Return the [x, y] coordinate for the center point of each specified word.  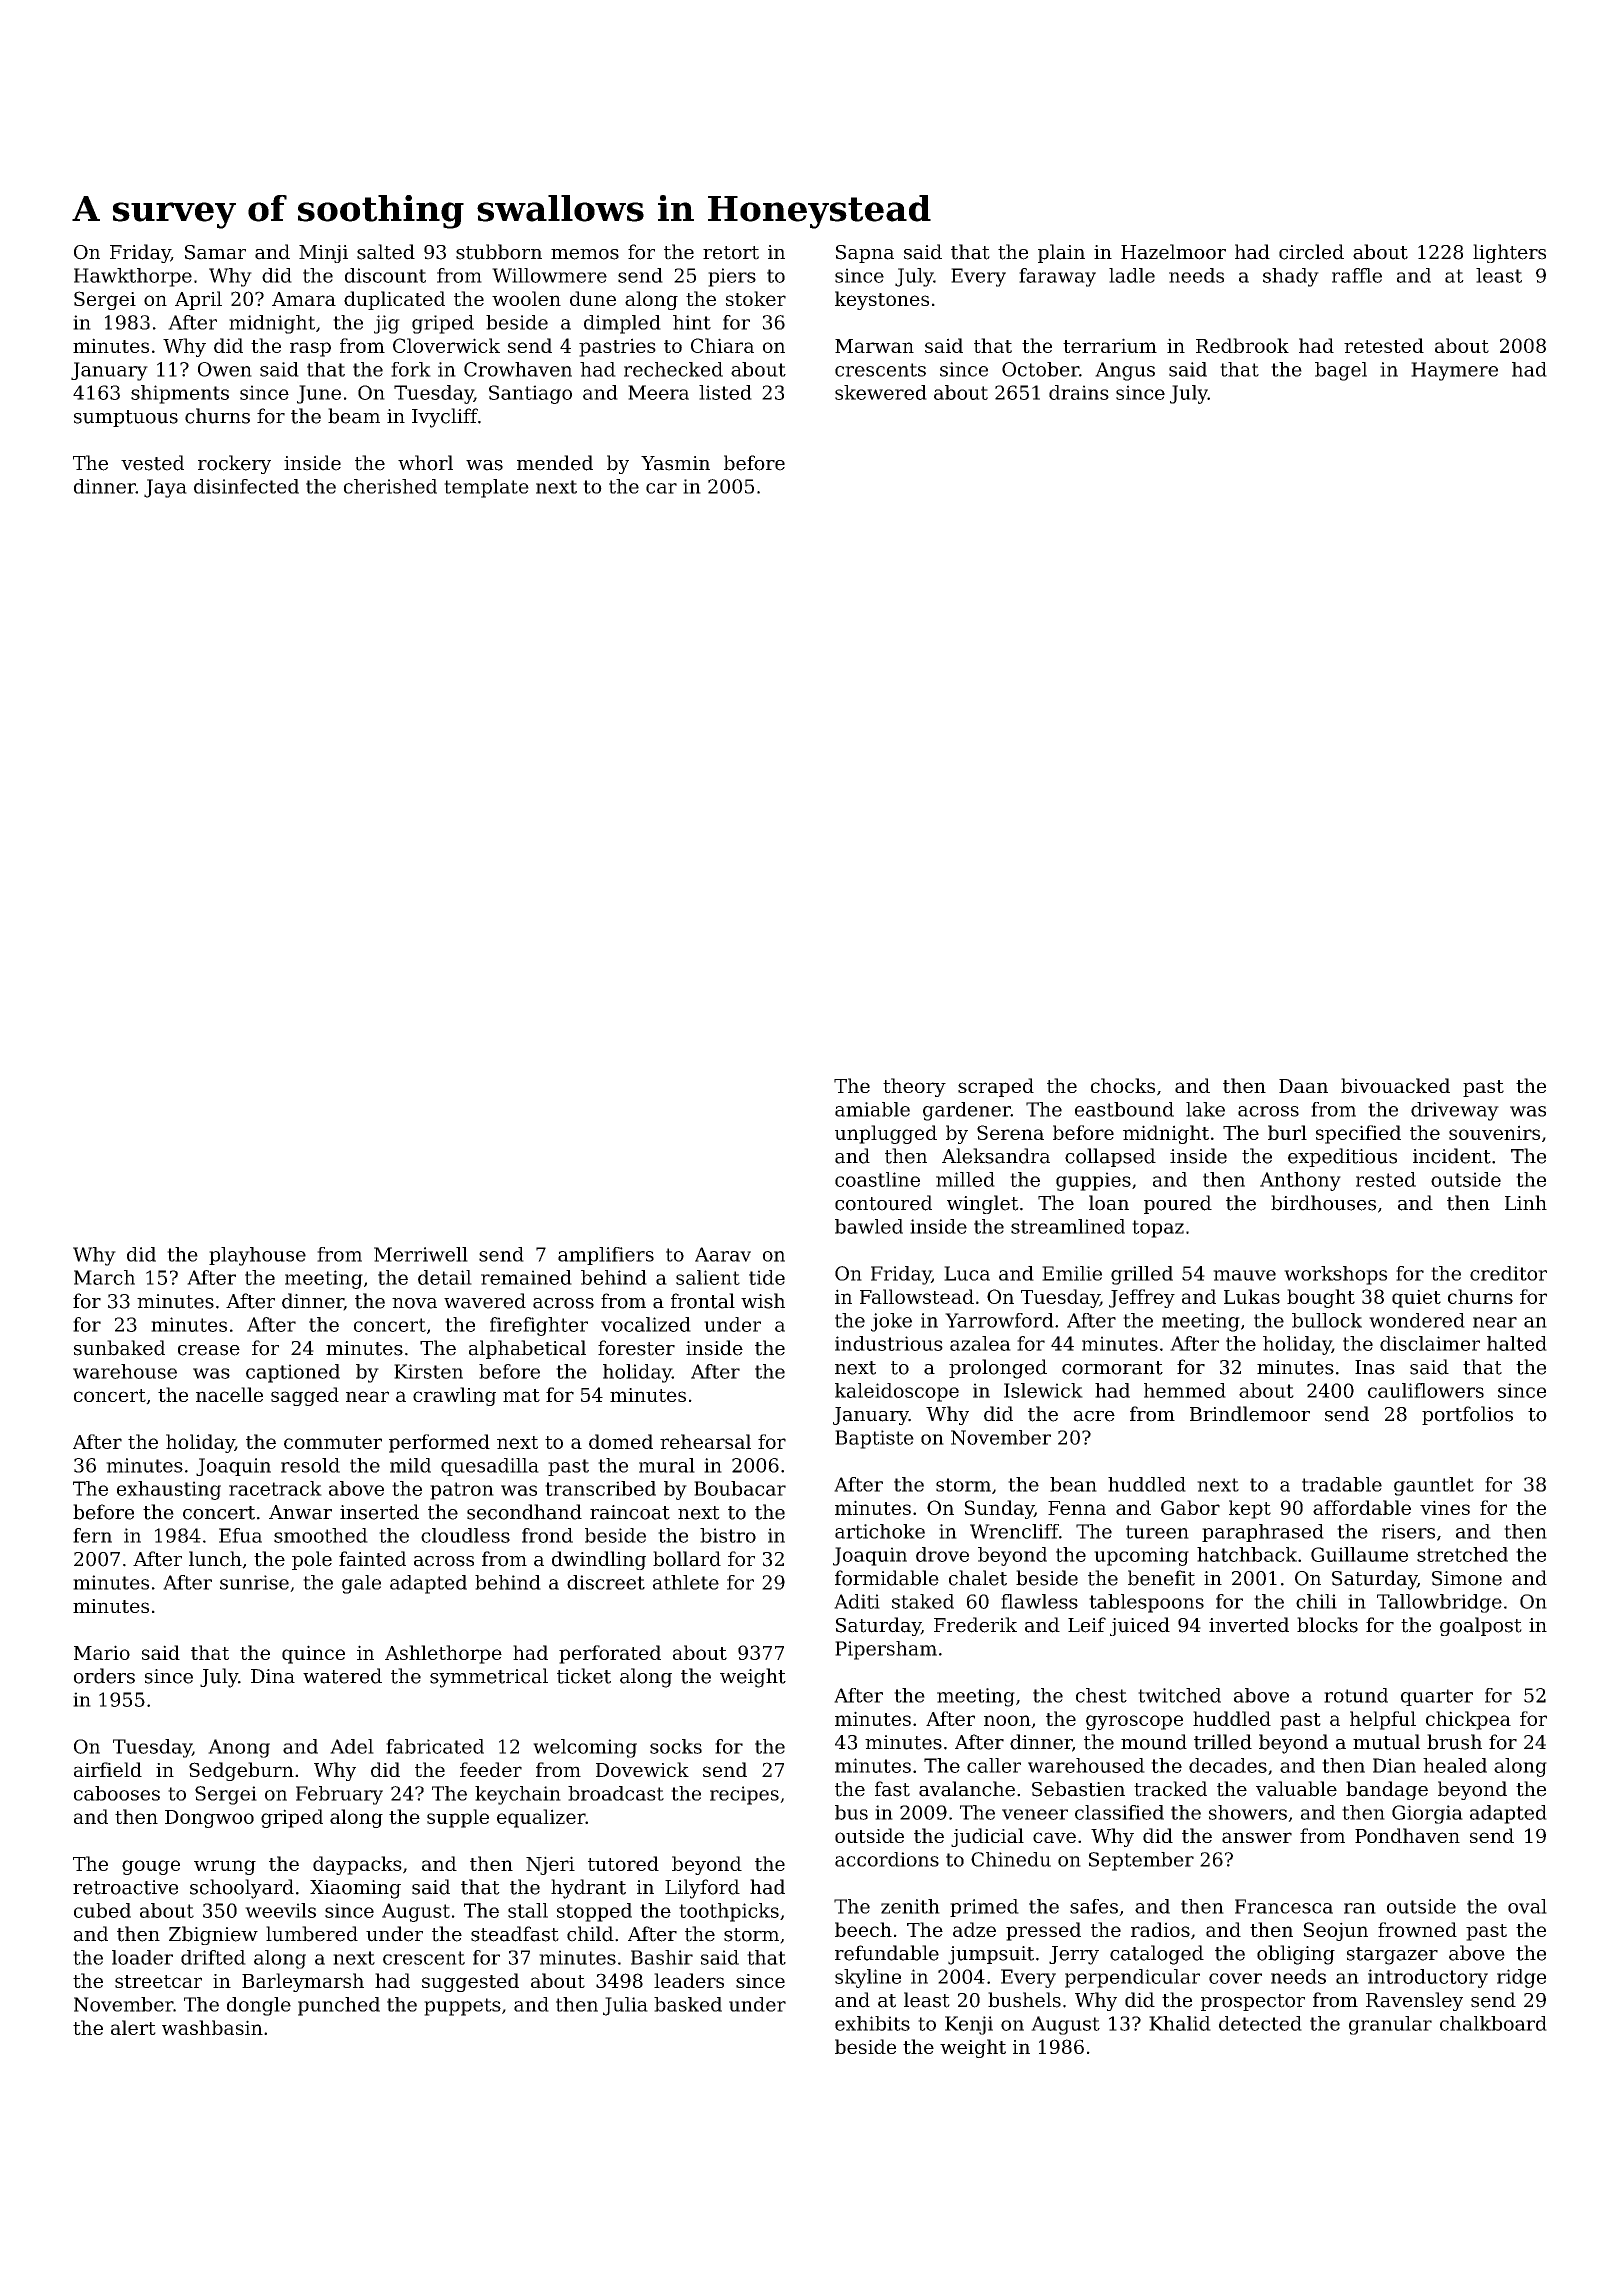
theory [914, 1087]
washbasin [212, 2027]
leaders [689, 1980]
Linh [1526, 1202]
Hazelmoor [1173, 252]
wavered [485, 1301]
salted [386, 252]
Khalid [1180, 2023]
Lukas [1252, 1296]
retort [731, 253]
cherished [390, 486]
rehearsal [705, 1441]
